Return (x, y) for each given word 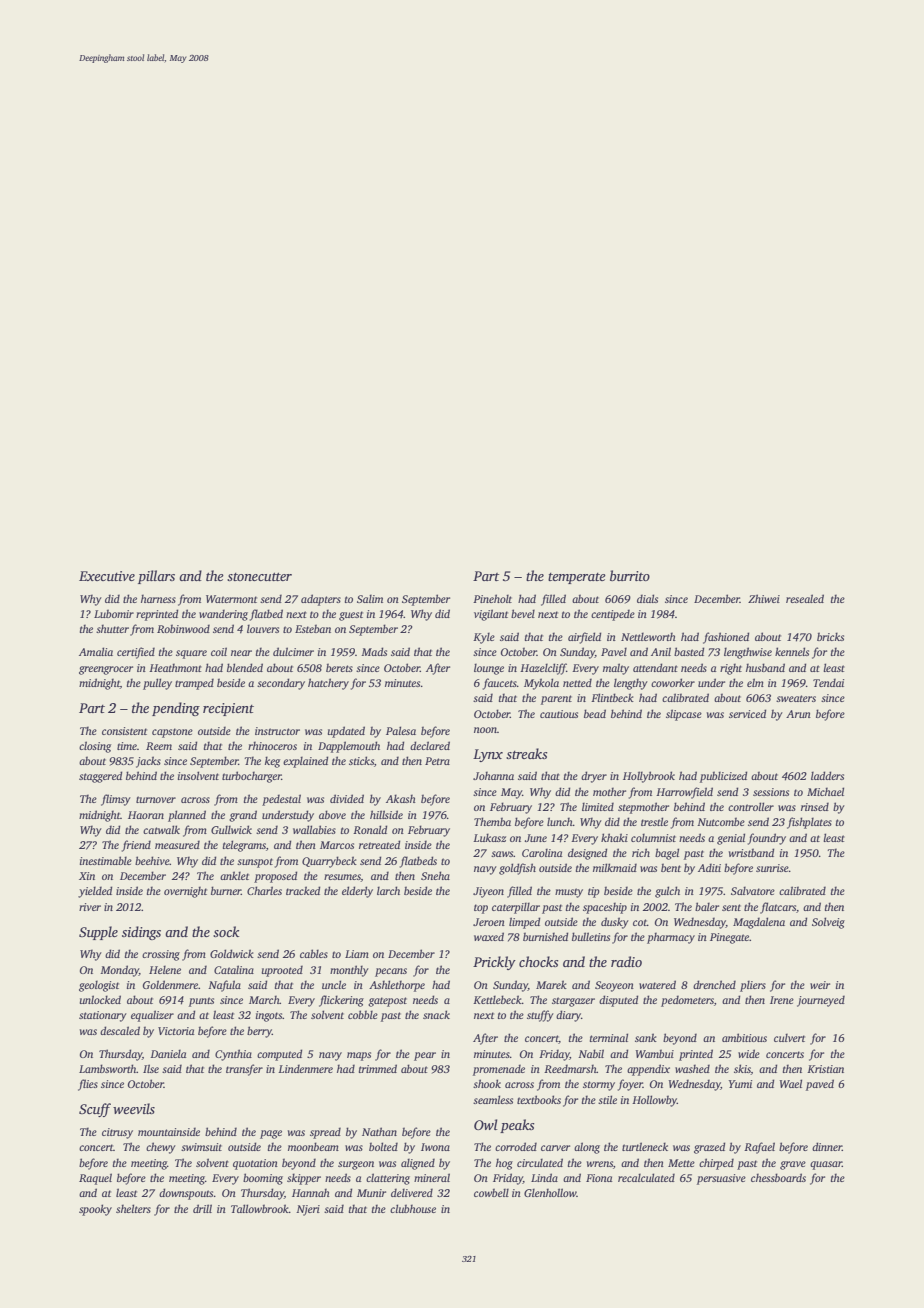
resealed (805, 598)
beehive (152, 860)
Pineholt (492, 598)
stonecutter (259, 577)
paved (820, 1085)
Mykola (541, 684)
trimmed (378, 1068)
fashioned (726, 638)
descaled (120, 1030)
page (271, 1134)
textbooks (539, 1099)
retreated (379, 844)
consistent (124, 731)
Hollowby (654, 1101)
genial (731, 839)
